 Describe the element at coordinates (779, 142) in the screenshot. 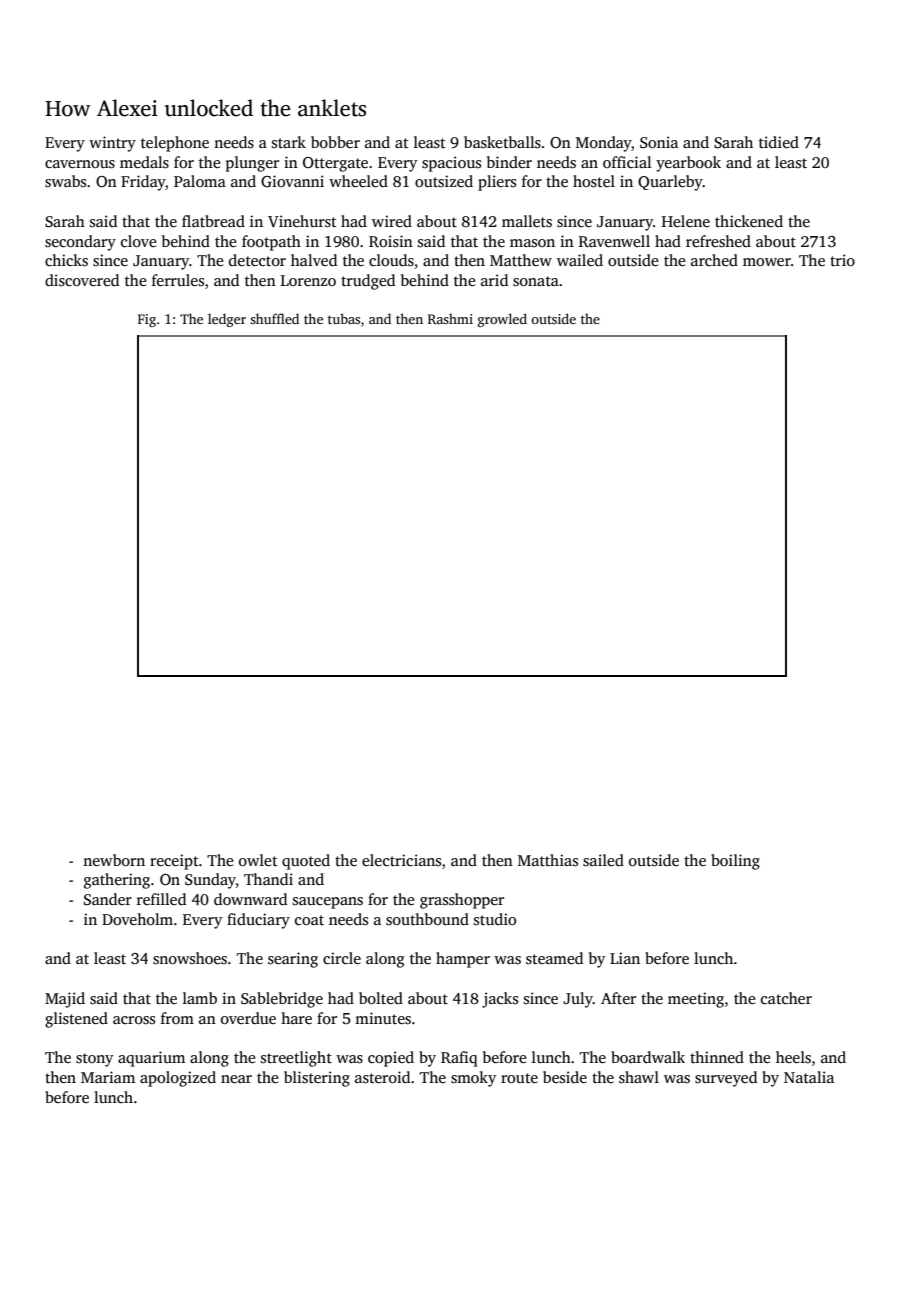

I see `tidied` at that location.
